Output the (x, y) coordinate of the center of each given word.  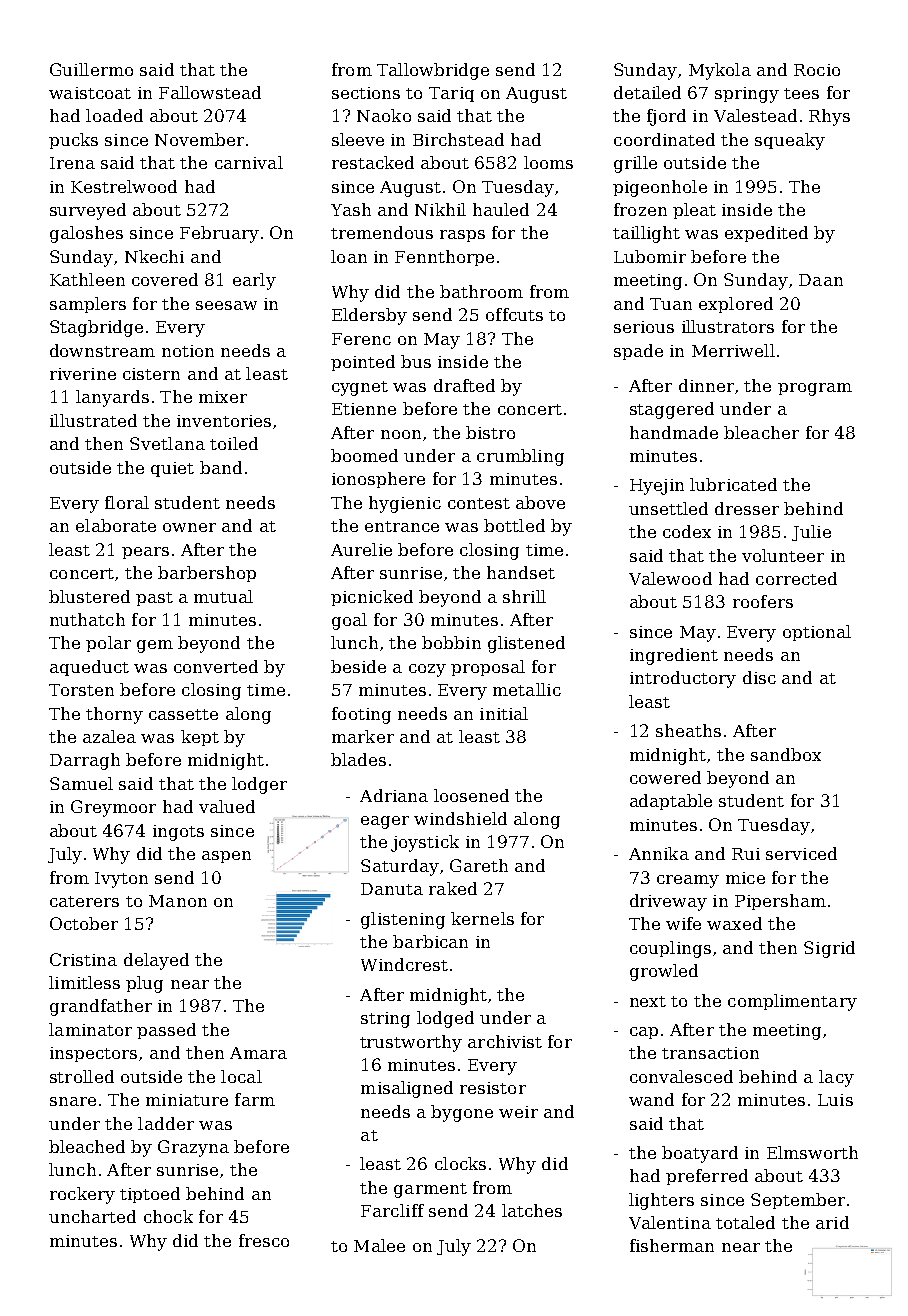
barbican (430, 941)
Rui (746, 854)
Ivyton (121, 880)
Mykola (720, 71)
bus (416, 361)
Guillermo (91, 69)
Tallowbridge (433, 71)
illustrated (93, 420)
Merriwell (733, 350)
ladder (166, 1123)
